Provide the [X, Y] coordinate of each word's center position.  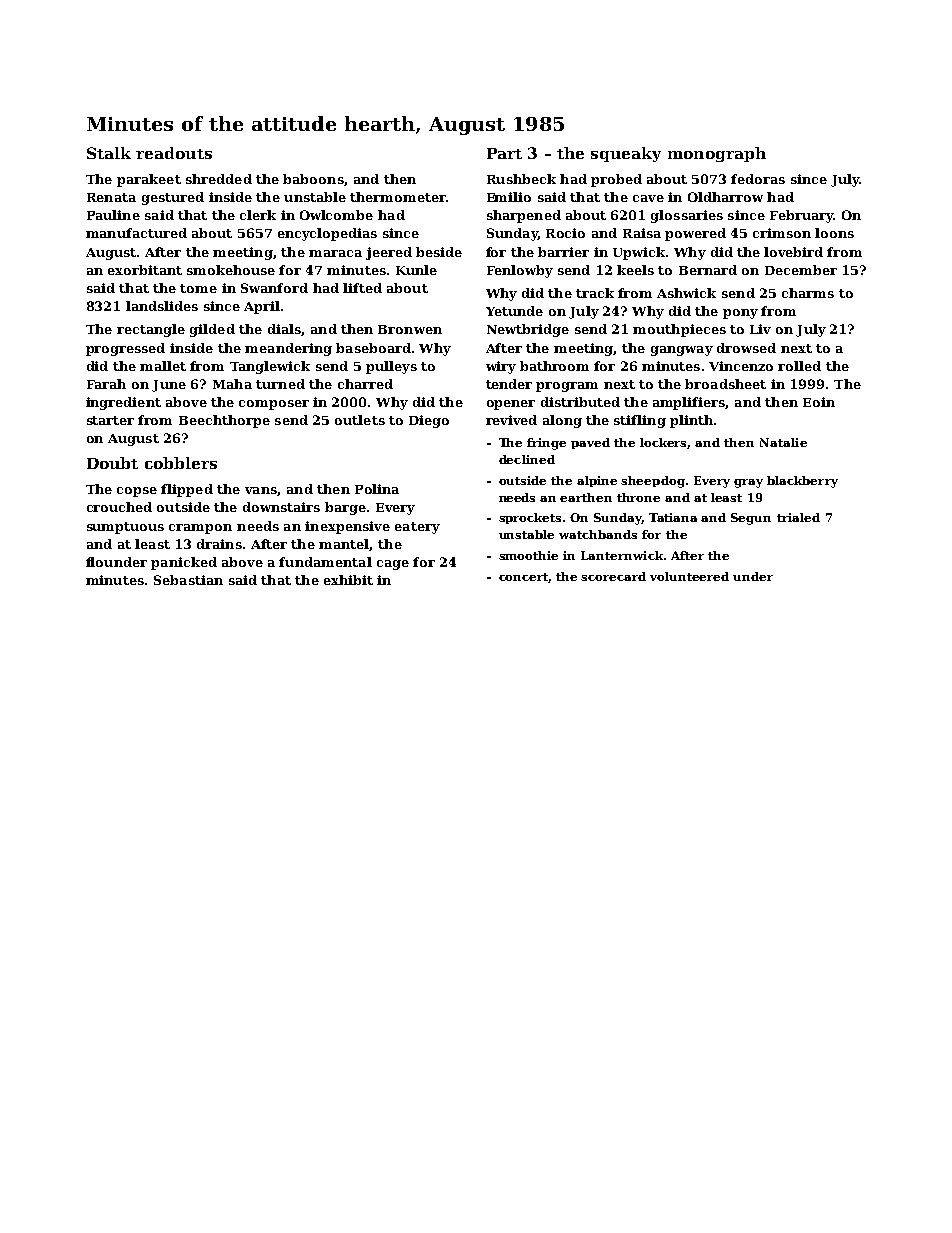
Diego [429, 421]
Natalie [783, 442]
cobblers [181, 463]
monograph [717, 154]
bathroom [554, 366]
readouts [174, 153]
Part [504, 153]
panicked [184, 563]
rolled [799, 366]
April [262, 307]
